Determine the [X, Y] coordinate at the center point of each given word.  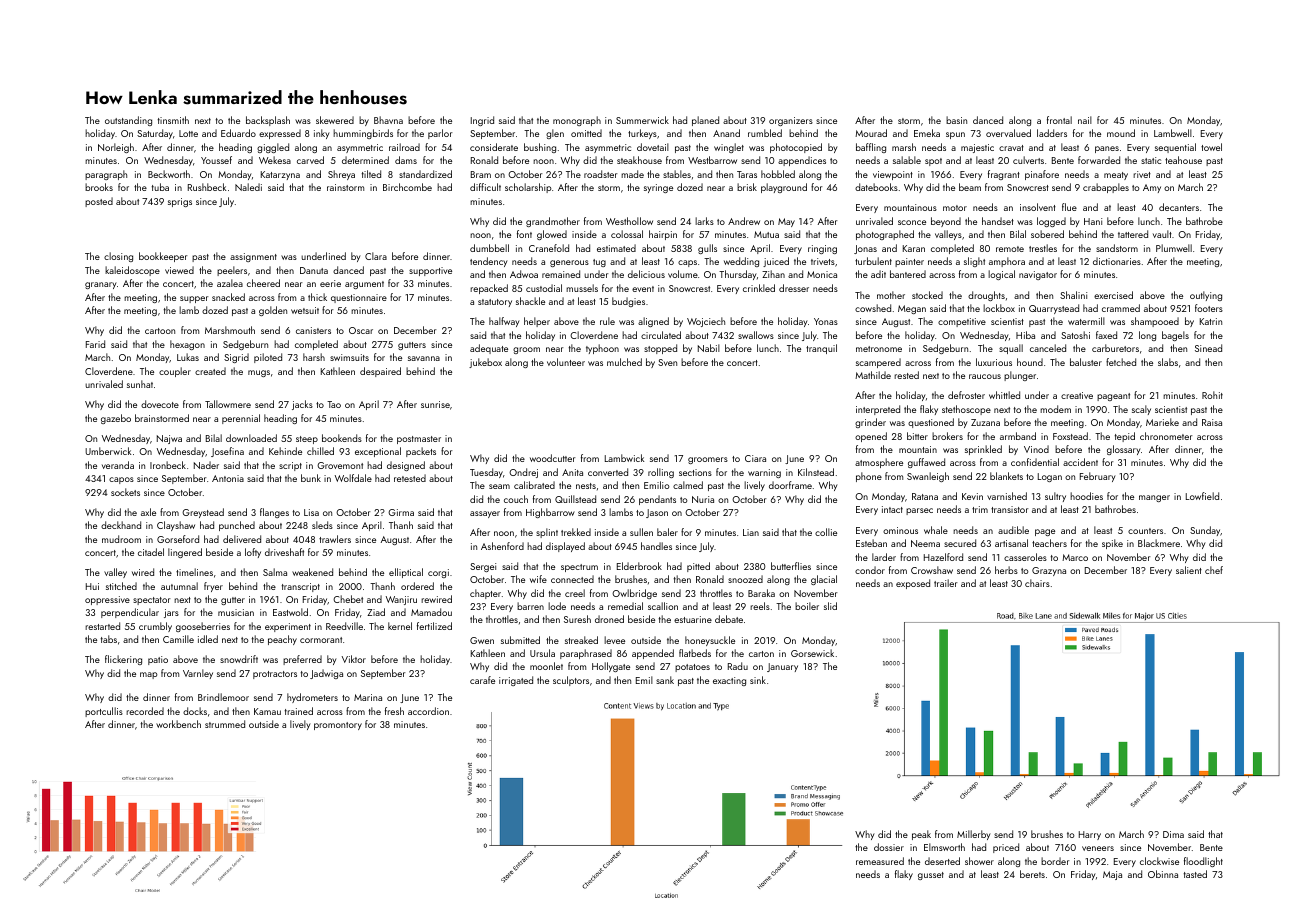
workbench [178, 724]
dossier [889, 847]
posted [99, 202]
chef [1214, 570]
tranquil [821, 349]
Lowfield [1202, 496]
